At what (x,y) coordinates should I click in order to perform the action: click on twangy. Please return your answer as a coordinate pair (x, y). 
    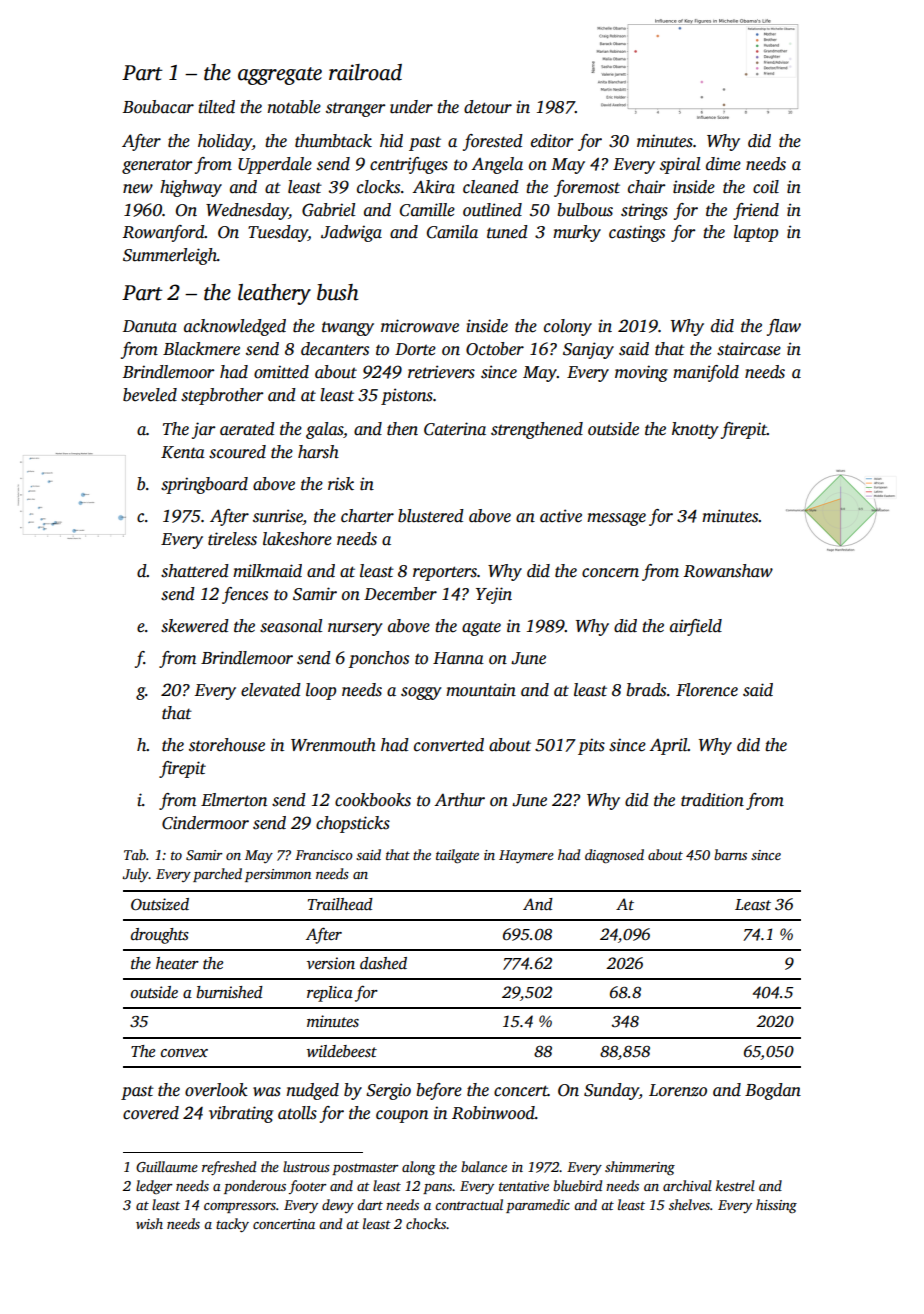
    Looking at the image, I should click on (348, 328).
